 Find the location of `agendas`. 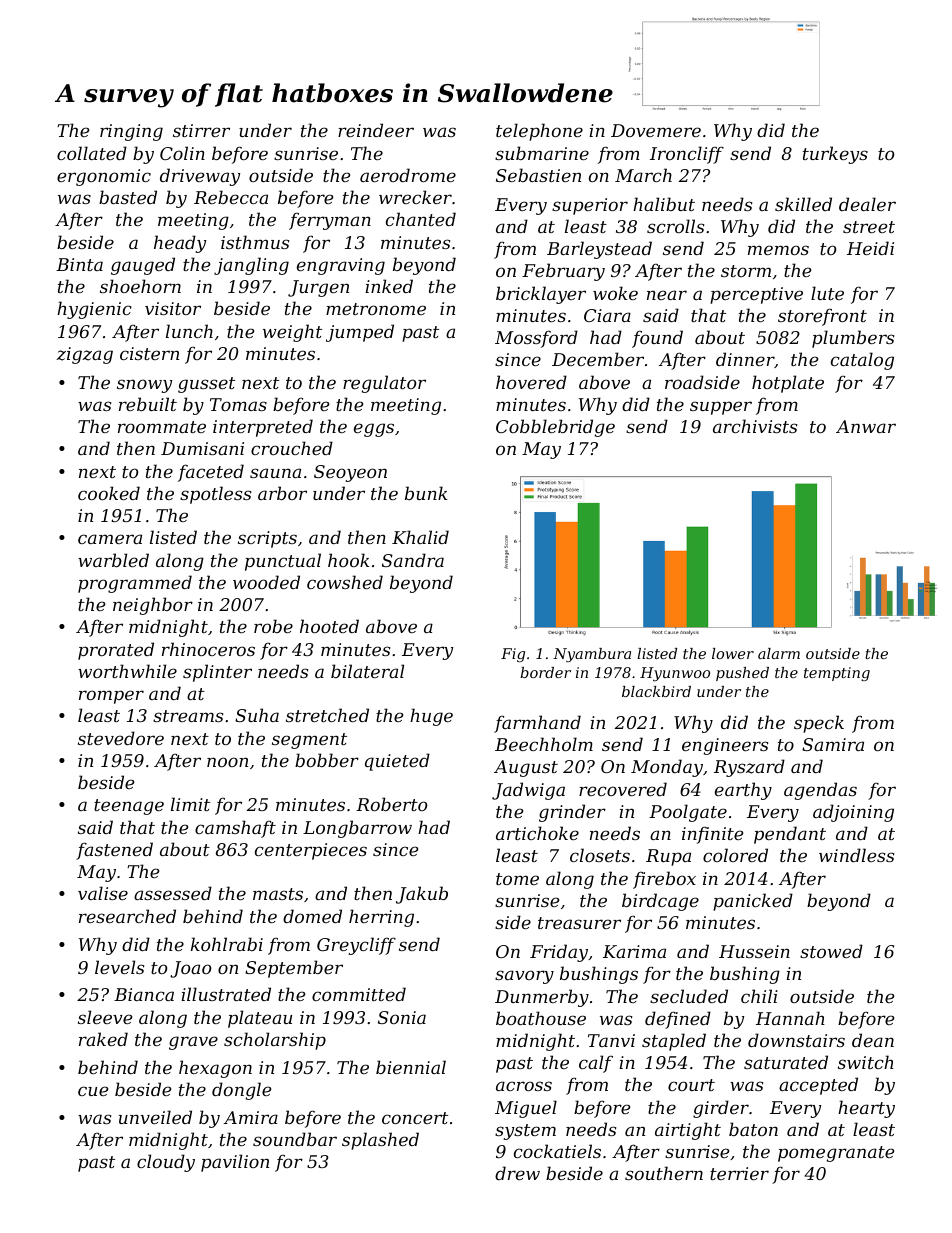

agendas is located at coordinates (820, 791).
